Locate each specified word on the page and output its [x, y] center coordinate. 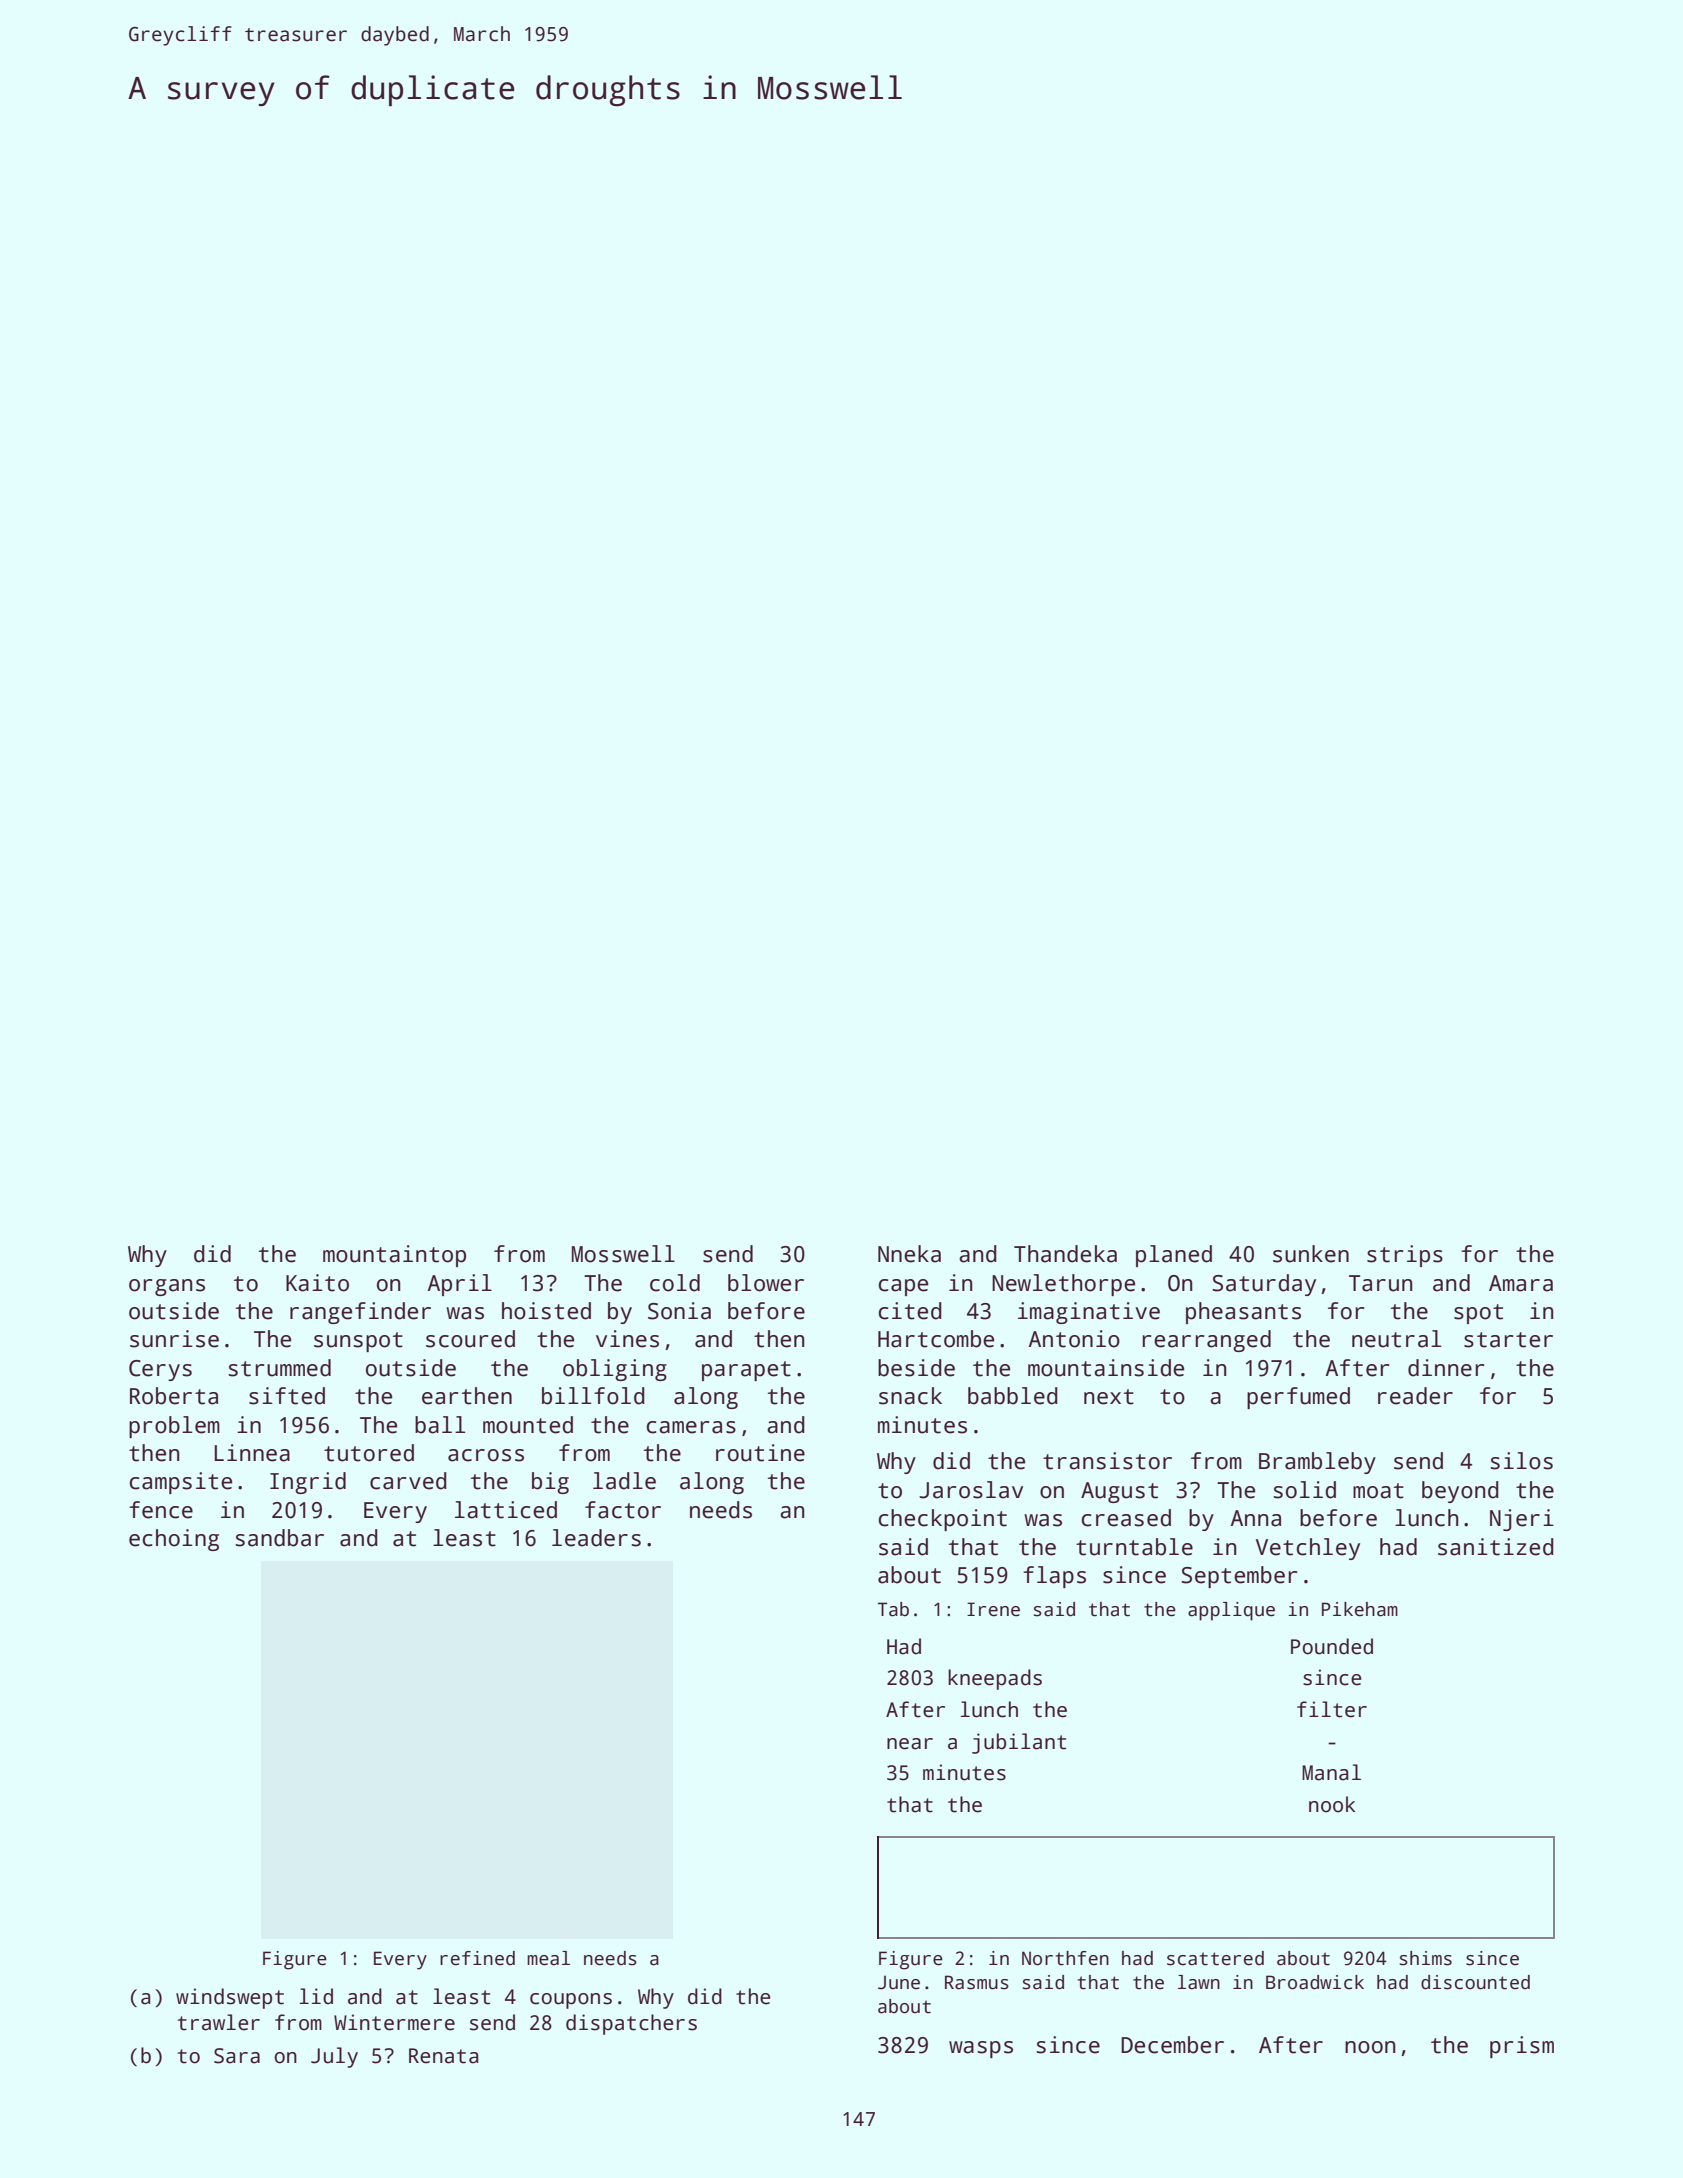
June [899, 1982]
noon [1370, 2047]
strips [1405, 1256]
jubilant [1019, 1743]
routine [760, 1453]
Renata [443, 2056]
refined [477, 1958]
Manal [1331, 1772]
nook [1332, 1804]
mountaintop [394, 1256]
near [910, 1744]
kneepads [995, 1679]
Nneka [909, 1254]
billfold [593, 1396]
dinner [1446, 1368]
